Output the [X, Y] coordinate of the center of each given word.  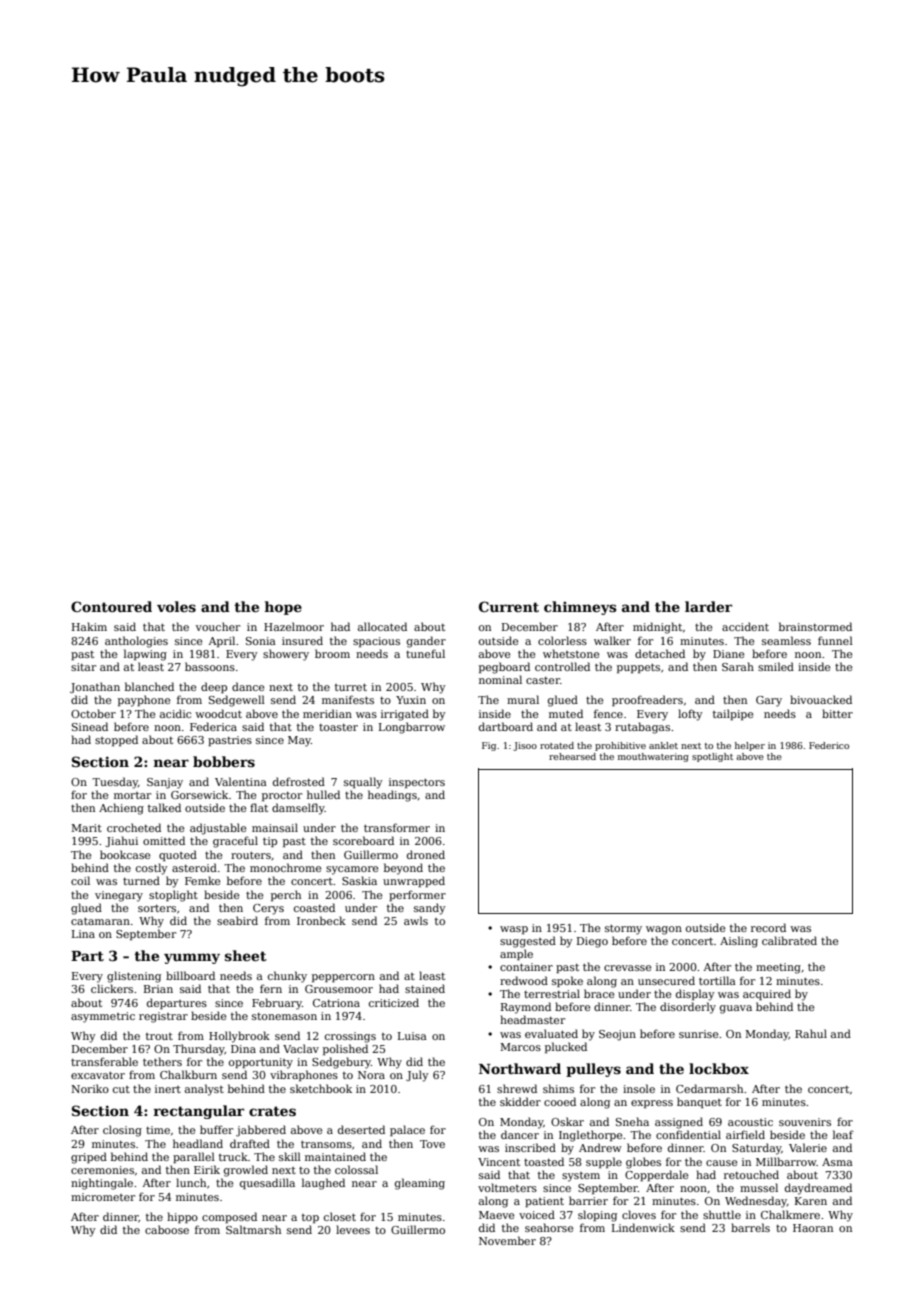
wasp [514, 930]
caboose [167, 1229]
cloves [639, 1214]
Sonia [261, 641]
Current [509, 606]
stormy [623, 930]
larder [708, 606]
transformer [397, 827]
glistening [134, 977]
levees [353, 1229]
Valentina [241, 781]
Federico [829, 745]
